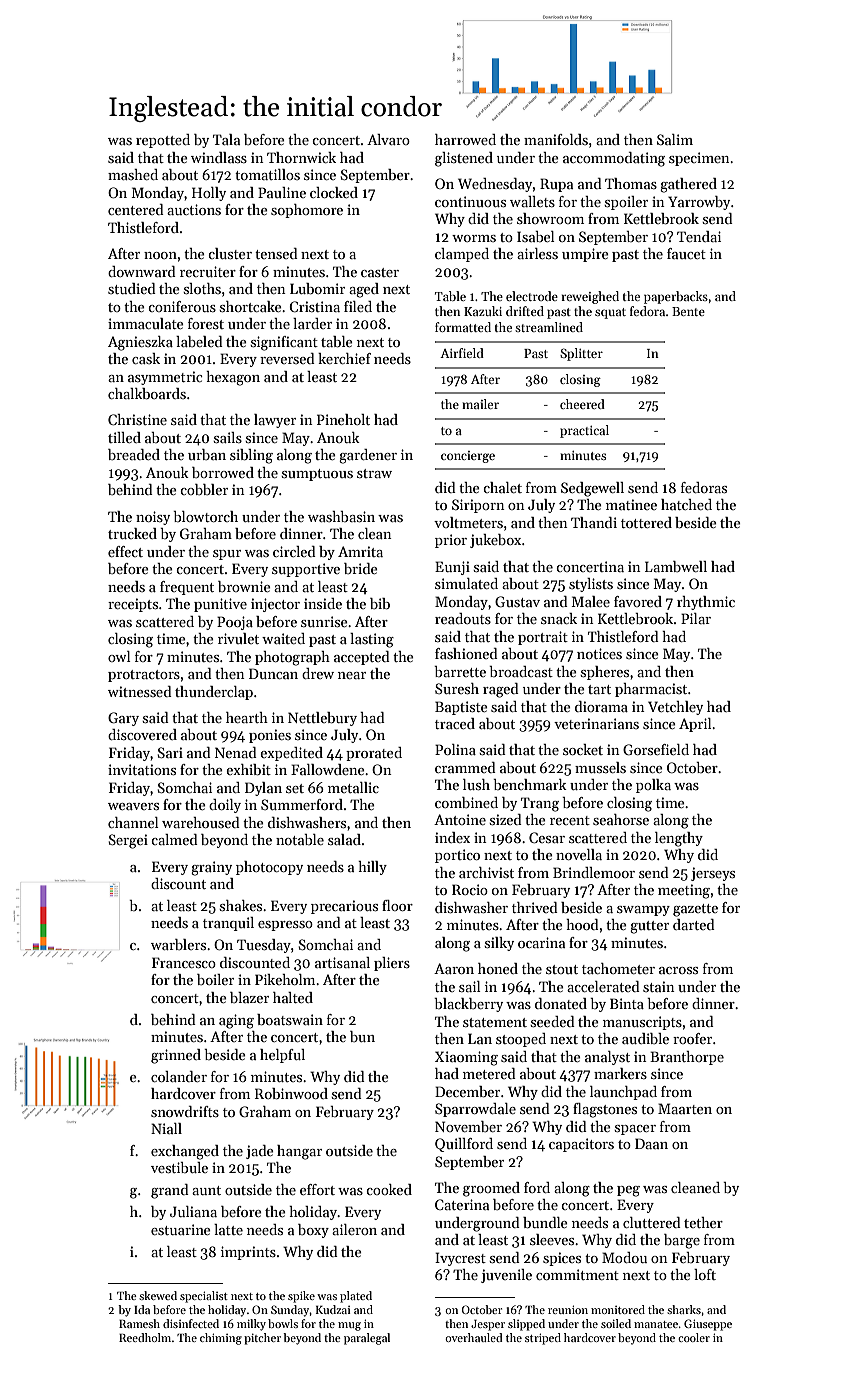  What do you see at coordinates (285, 926) in the screenshot?
I see `espresso` at bounding box center [285, 926].
